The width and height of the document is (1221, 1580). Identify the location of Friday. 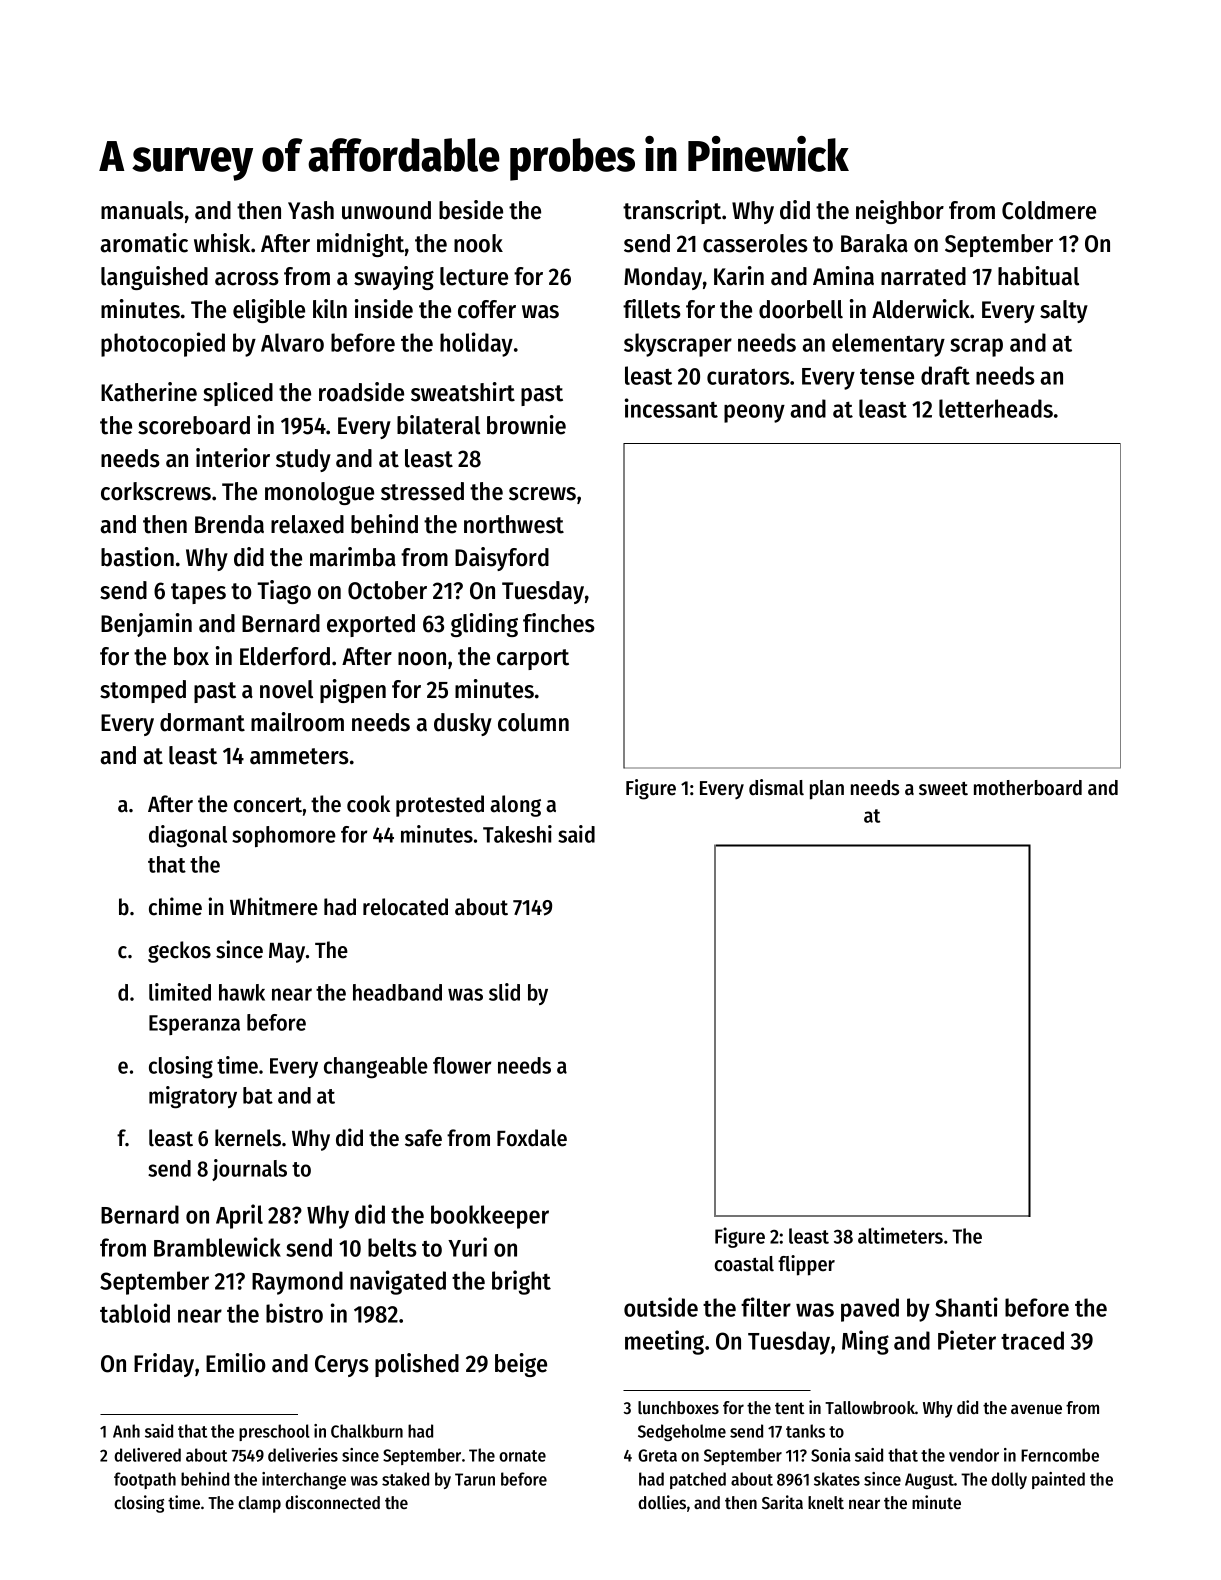
(164, 1365).
